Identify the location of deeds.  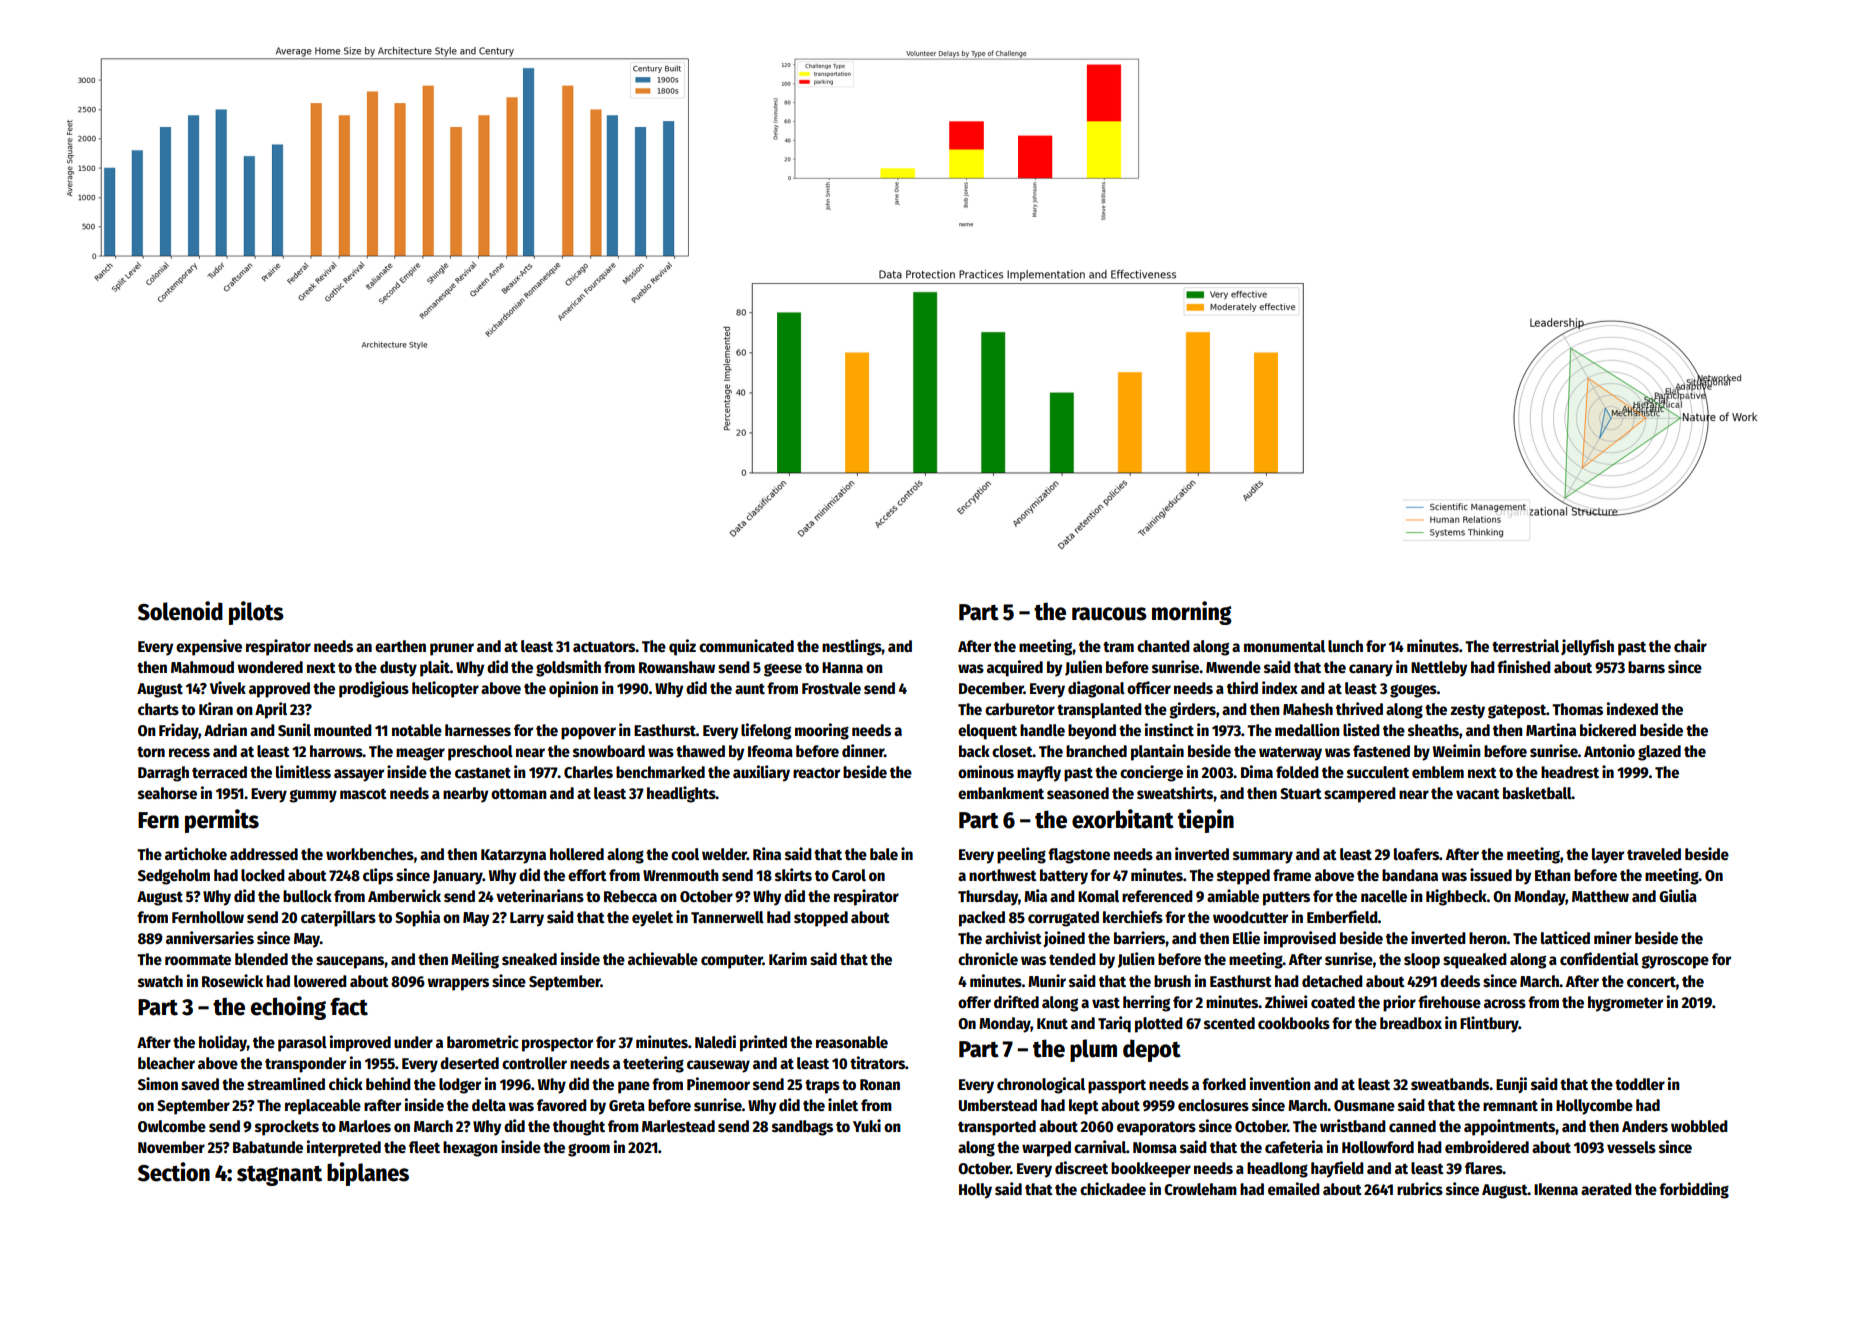
(1460, 981).
